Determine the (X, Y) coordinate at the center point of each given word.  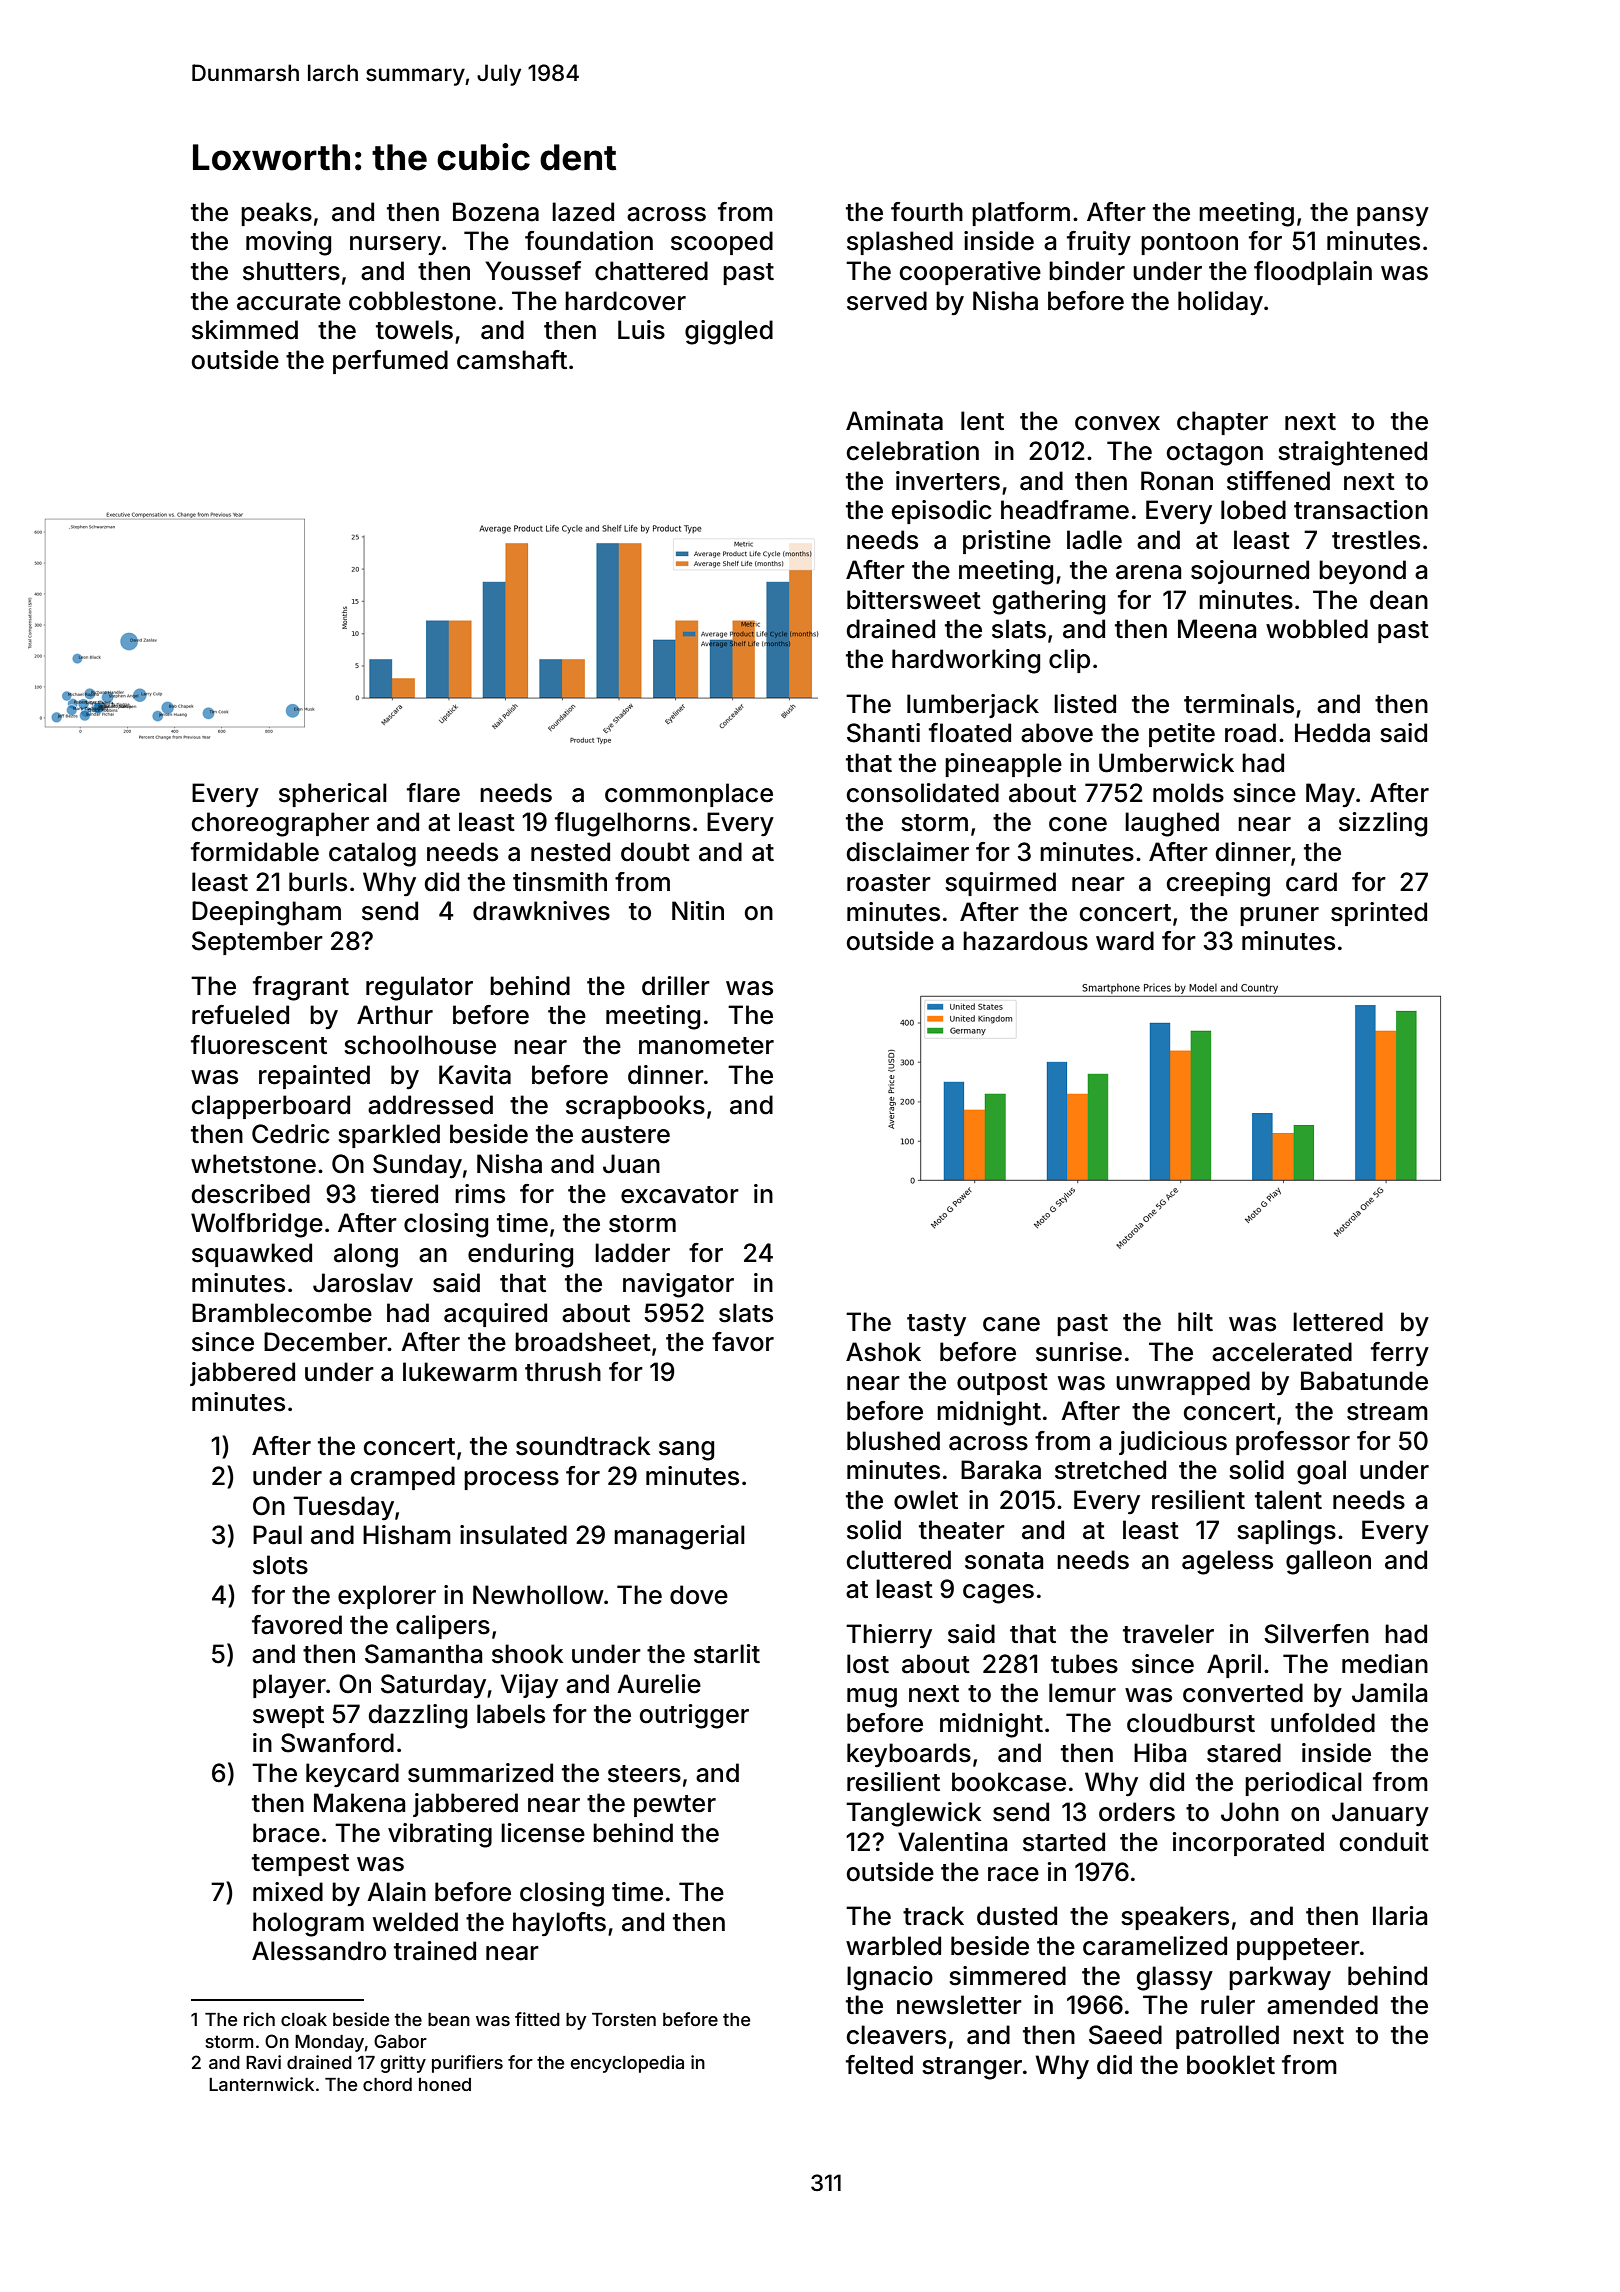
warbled (893, 1946)
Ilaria (1400, 1916)
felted (879, 2065)
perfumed (390, 362)
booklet (1231, 2065)
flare (433, 793)
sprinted (1379, 914)
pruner (1279, 916)
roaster (889, 883)
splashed (900, 243)
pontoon (1189, 244)
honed (445, 2084)
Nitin (698, 910)
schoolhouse (420, 1045)
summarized (480, 1773)
